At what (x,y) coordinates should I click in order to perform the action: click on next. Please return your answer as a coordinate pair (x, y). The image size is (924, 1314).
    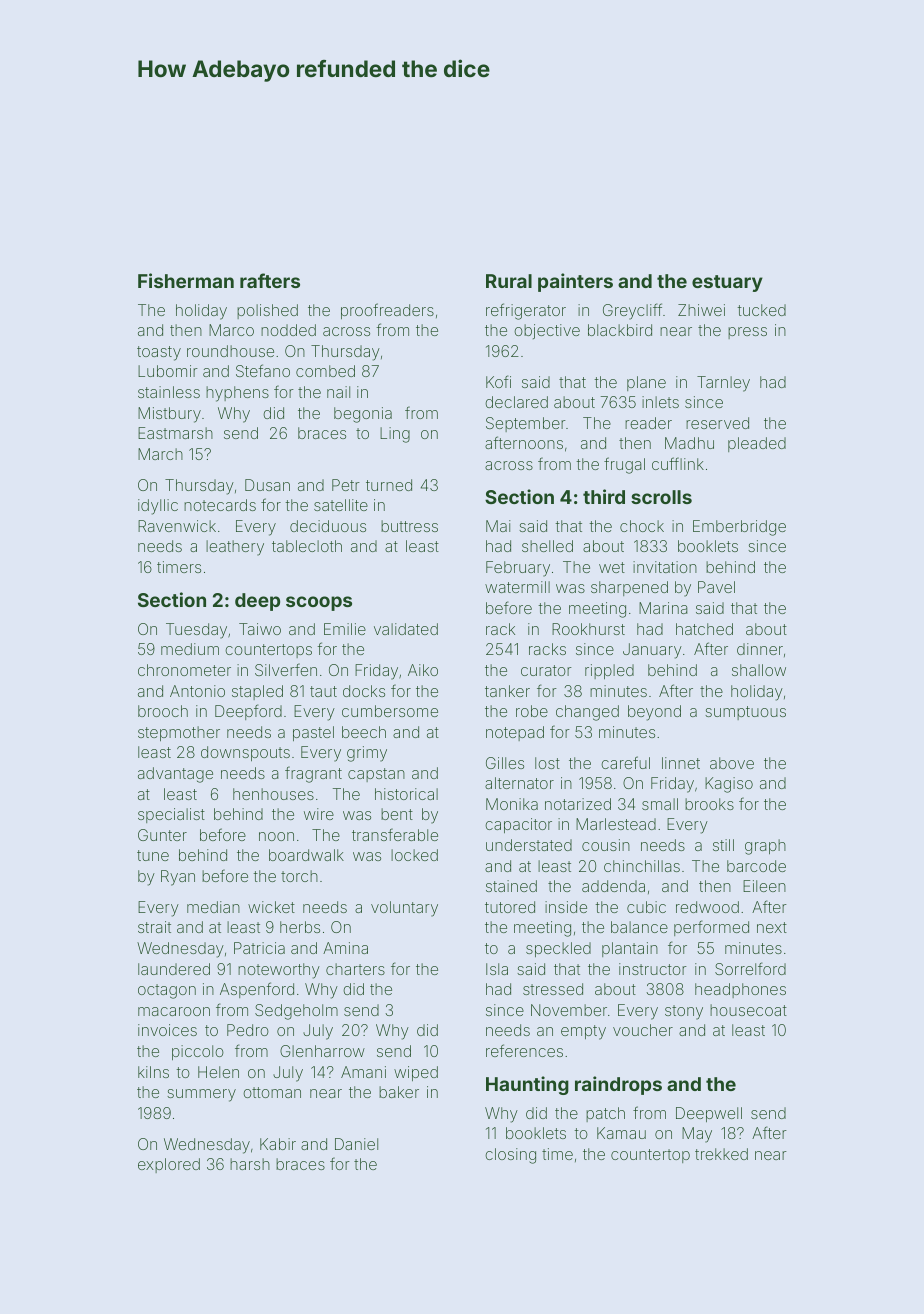
    Looking at the image, I should click on (772, 927).
